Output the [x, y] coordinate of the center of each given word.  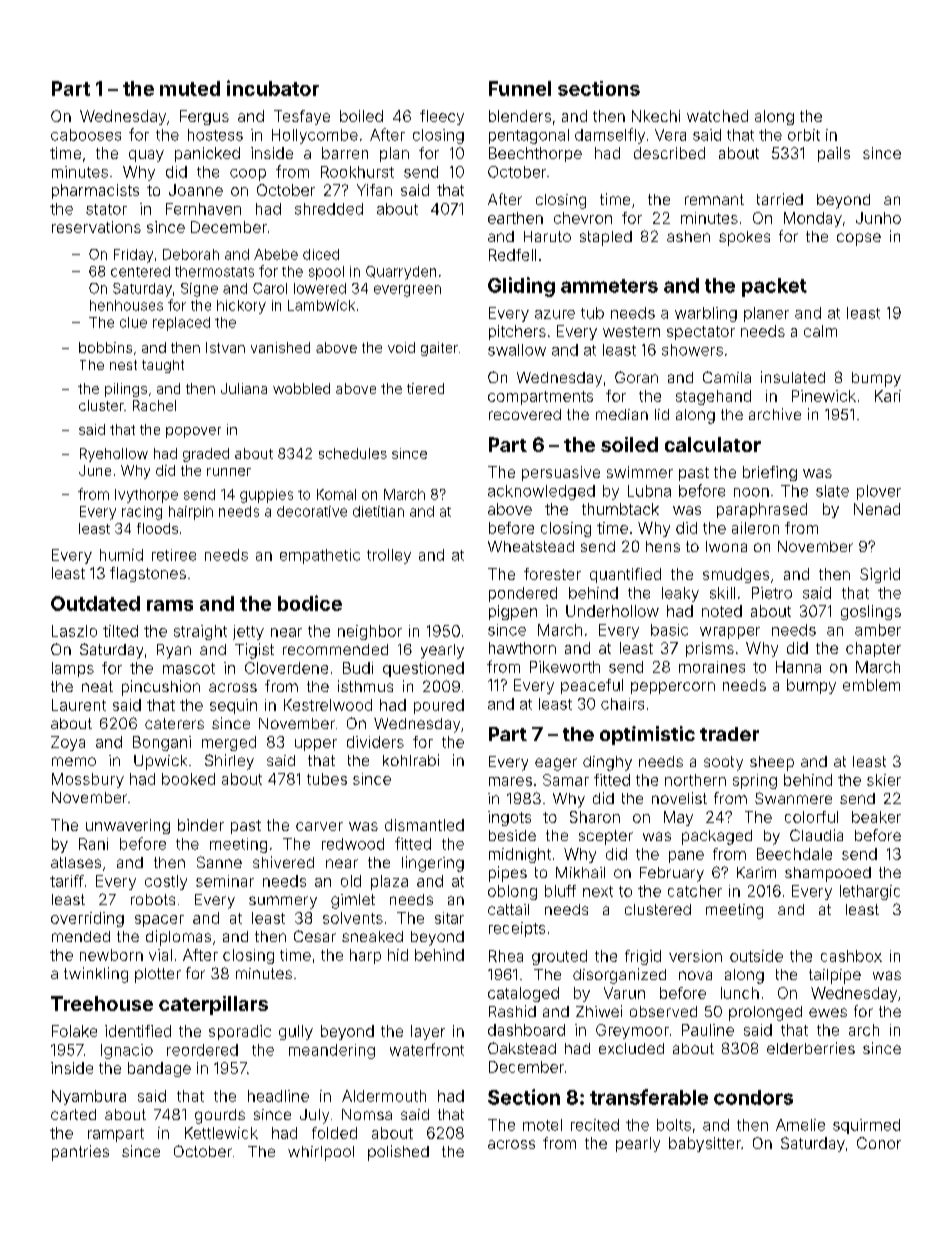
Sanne [219, 862]
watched [717, 116]
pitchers [517, 332]
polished [398, 1153]
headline [278, 1096]
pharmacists [95, 191]
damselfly [610, 136]
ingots [509, 818]
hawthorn [522, 648]
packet [774, 287]
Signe [199, 290]
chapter [873, 649]
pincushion [161, 688]
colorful [811, 817]
